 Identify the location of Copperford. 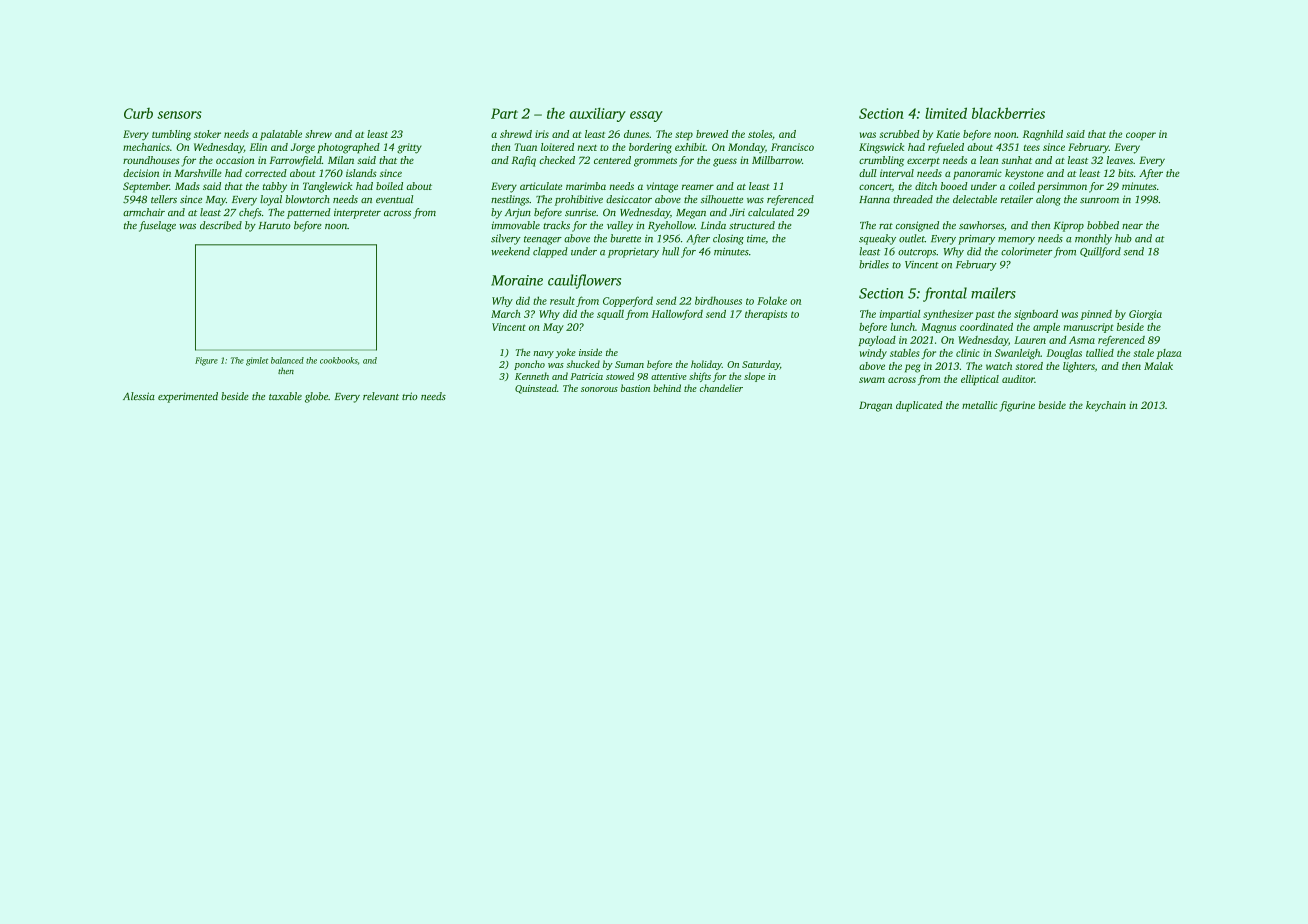
(628, 301).
